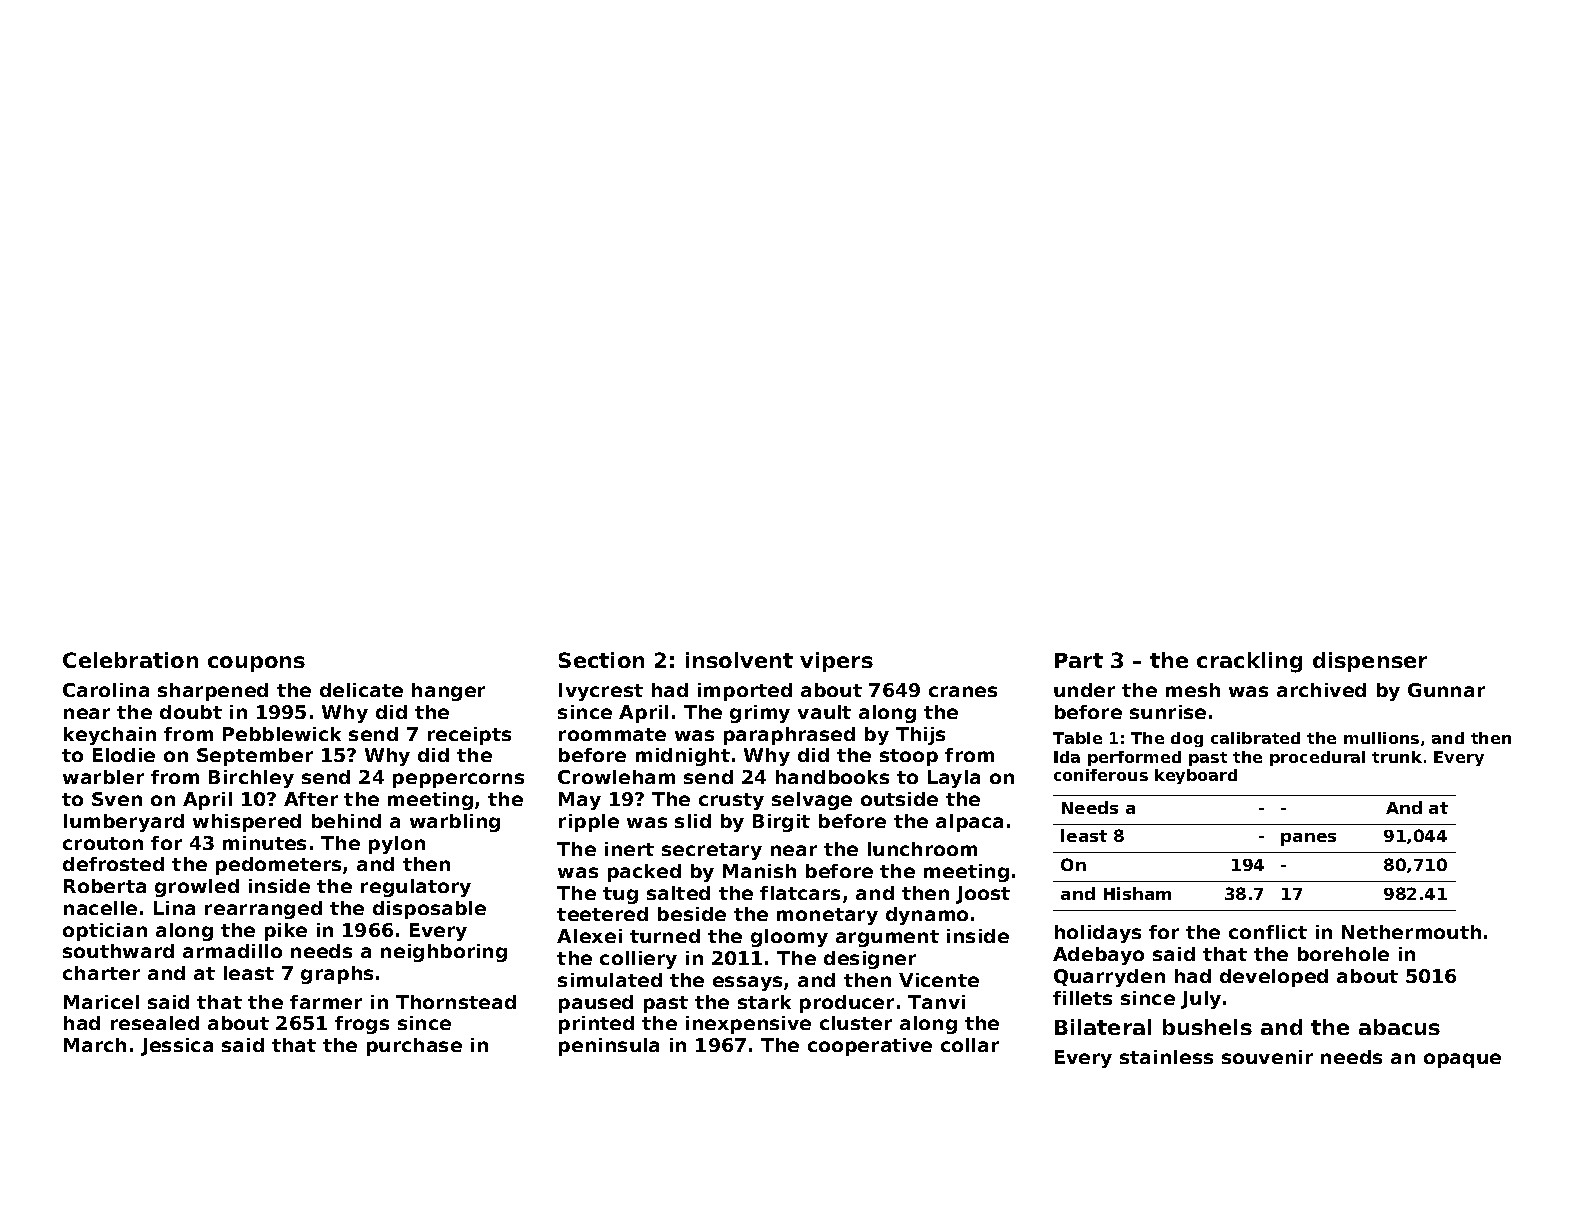 Image resolution: width=1579 pixels, height=1220 pixels. I want to click on Hisham, so click(1137, 893).
